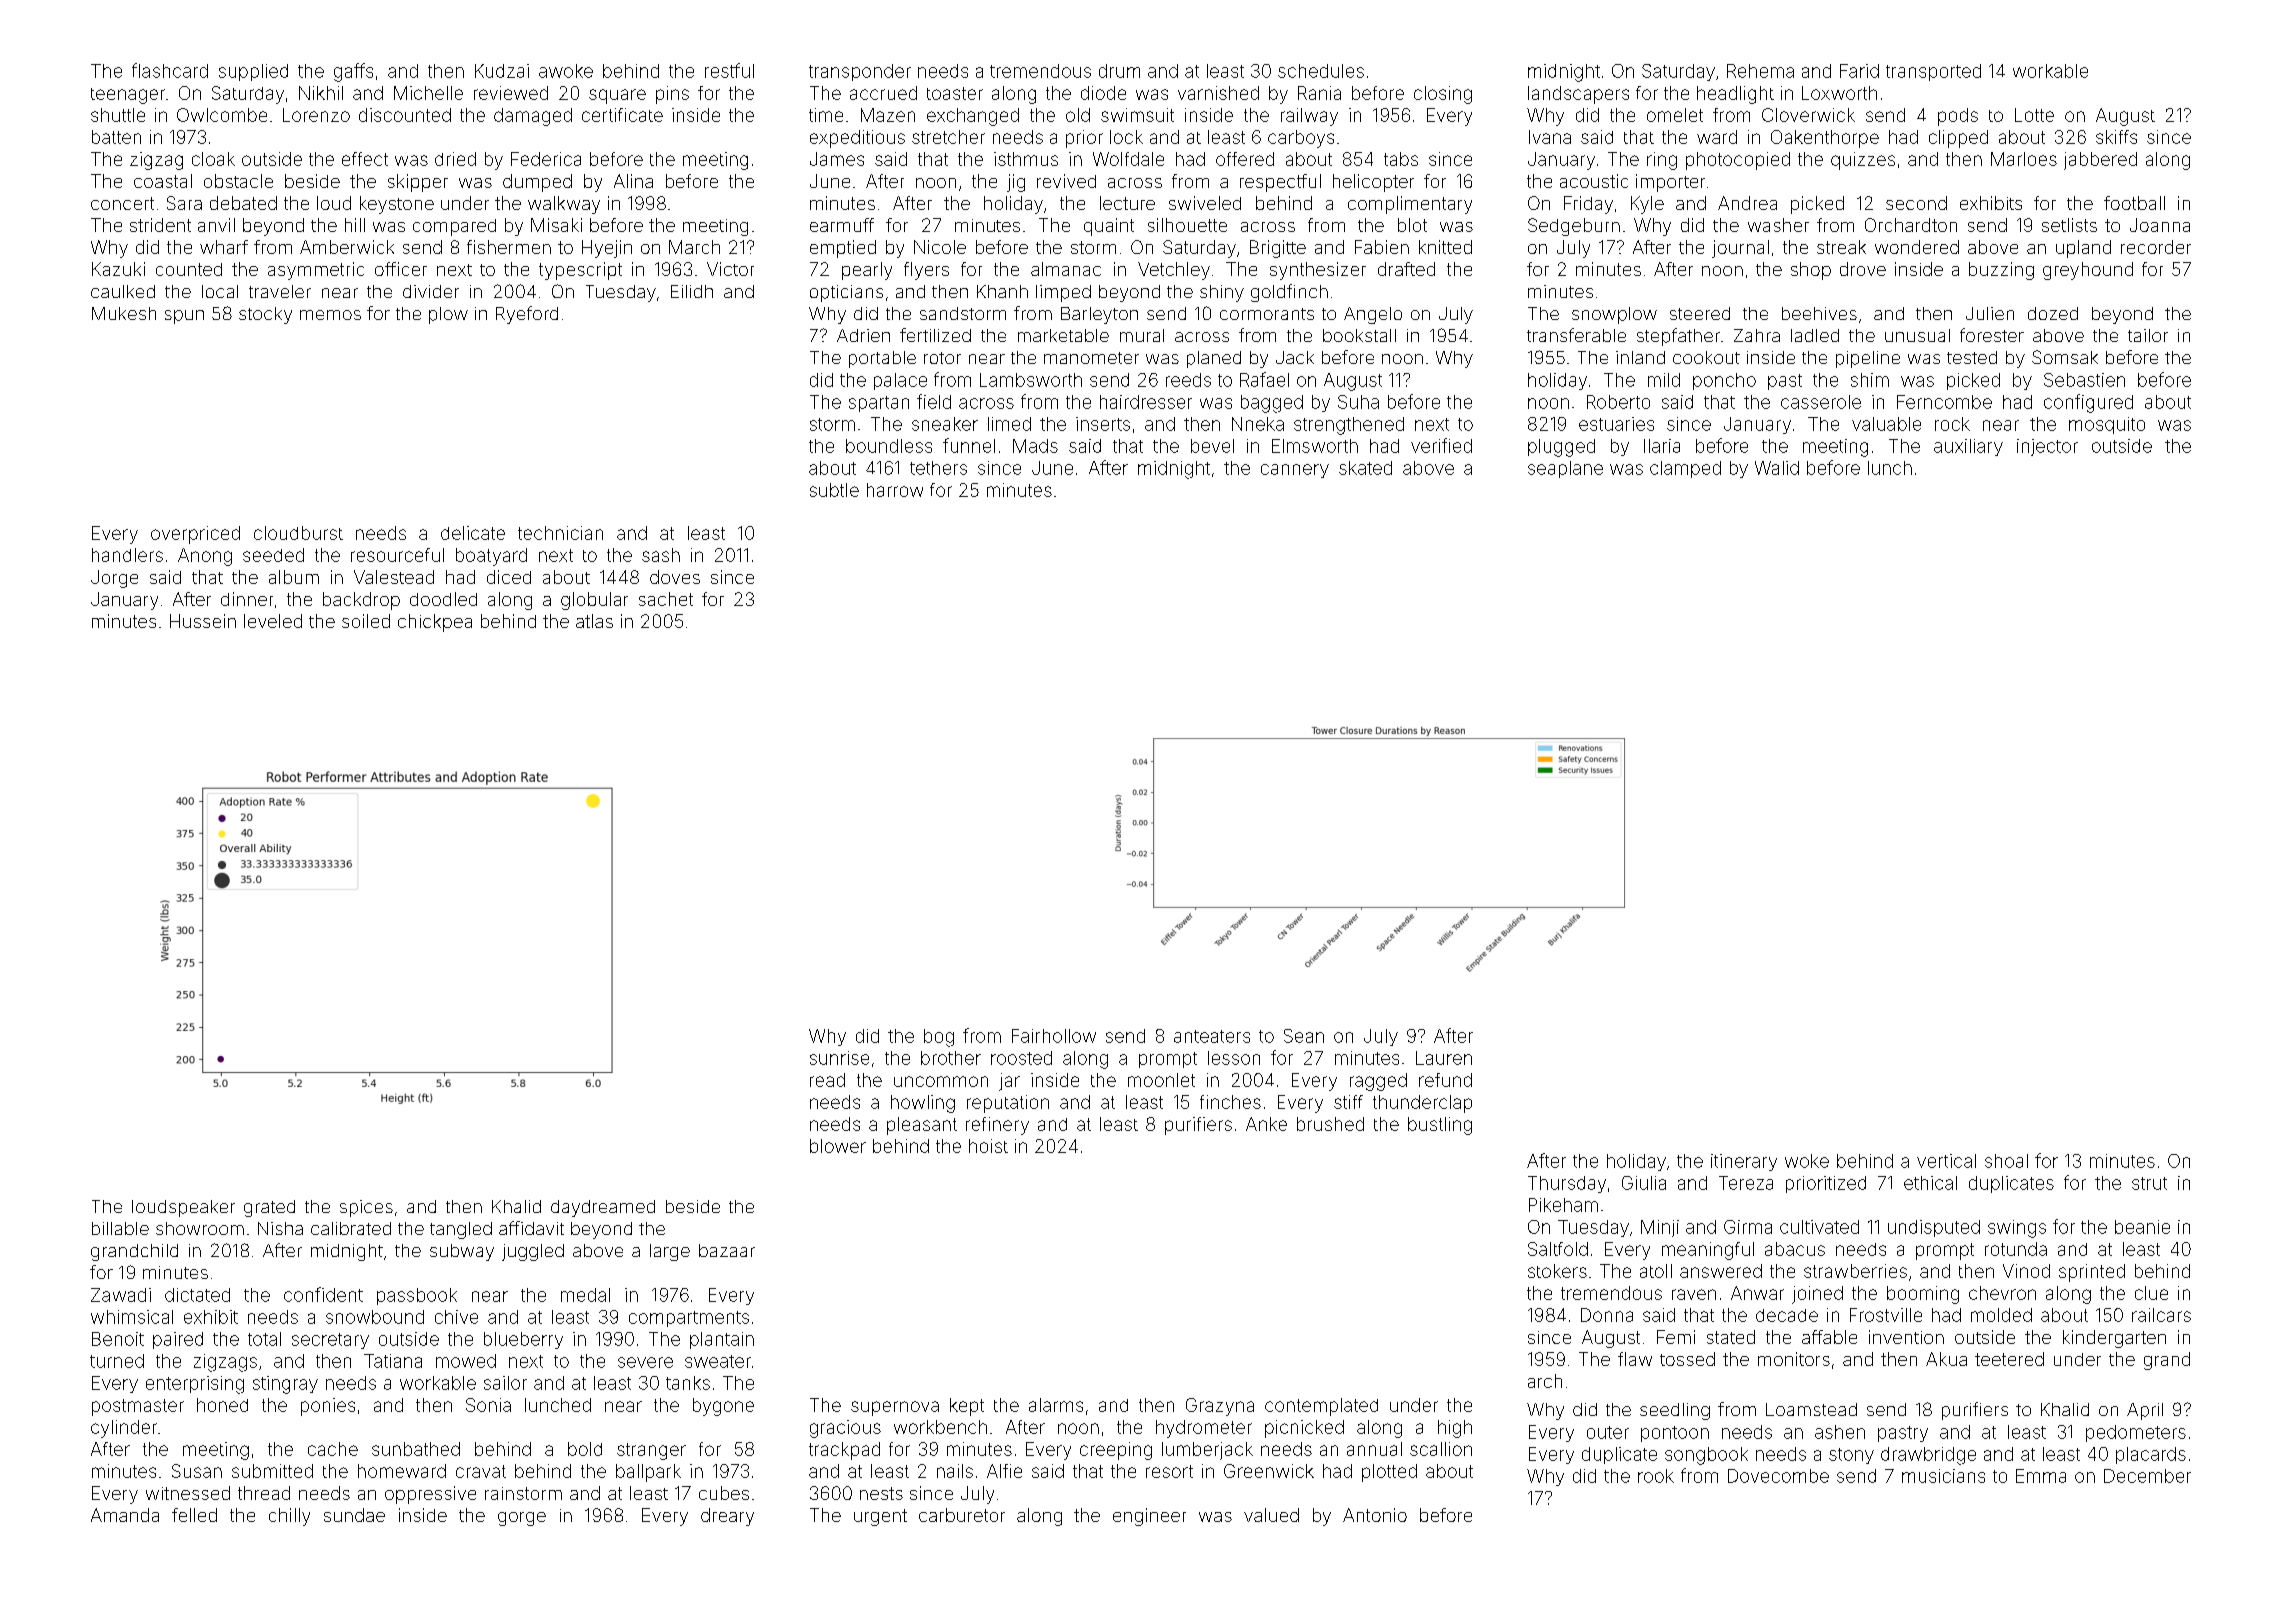 This page has width=2282, height=1614. I want to click on shiny, so click(1222, 293).
